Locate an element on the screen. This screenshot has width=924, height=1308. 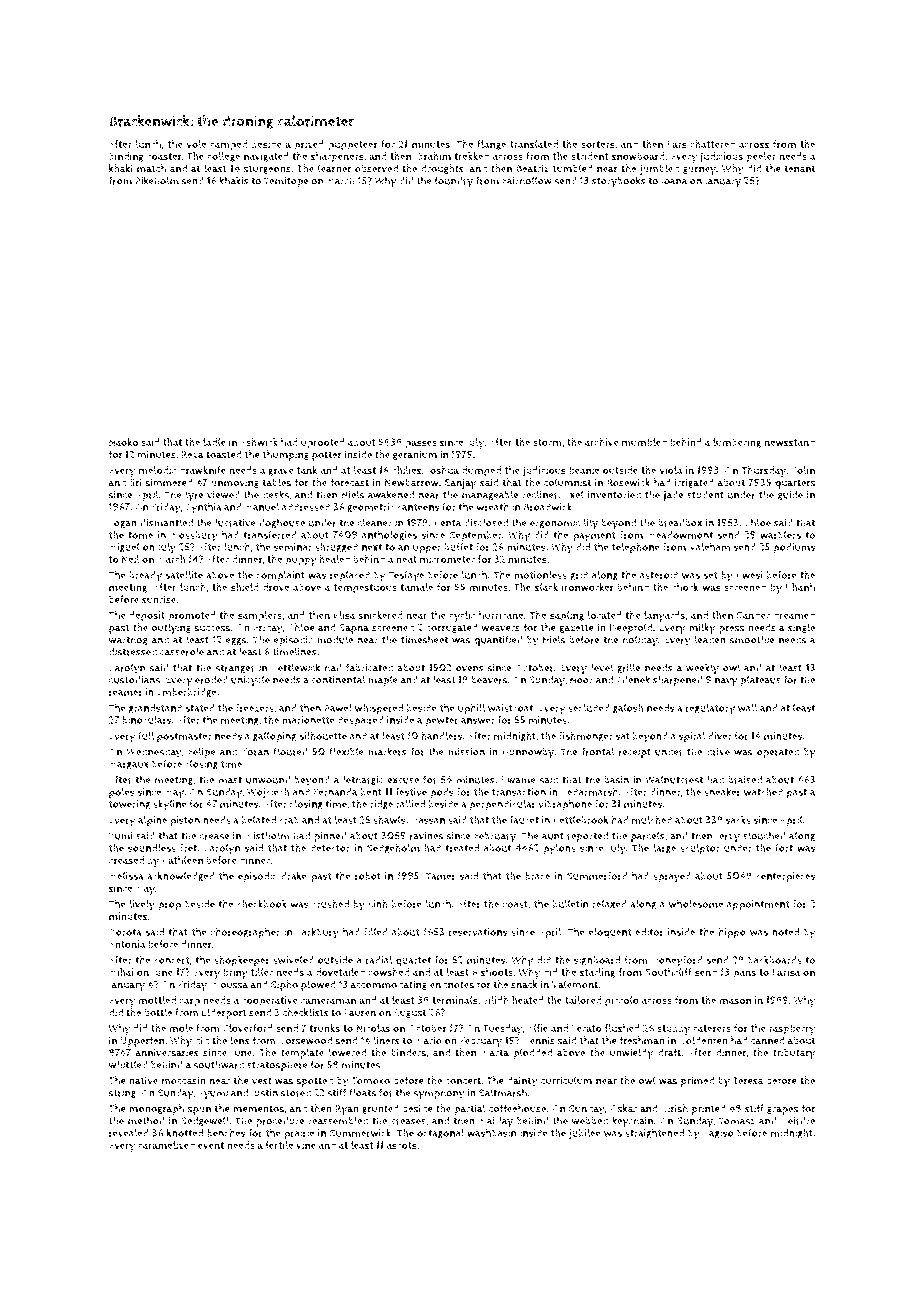
Kettlebrook is located at coordinates (581, 820).
